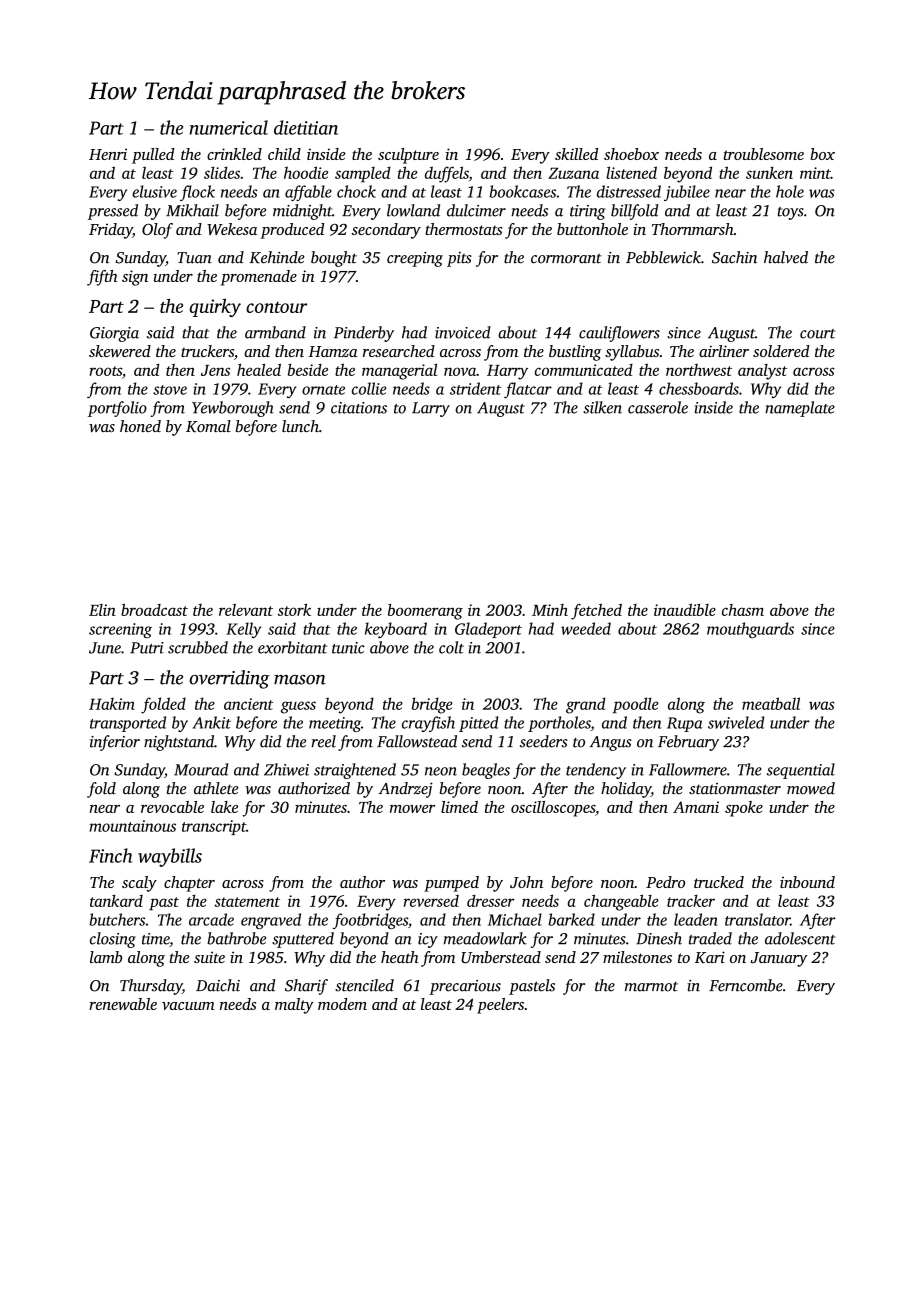 The width and height of the screenshot is (924, 1308). I want to click on creeping, so click(415, 259).
